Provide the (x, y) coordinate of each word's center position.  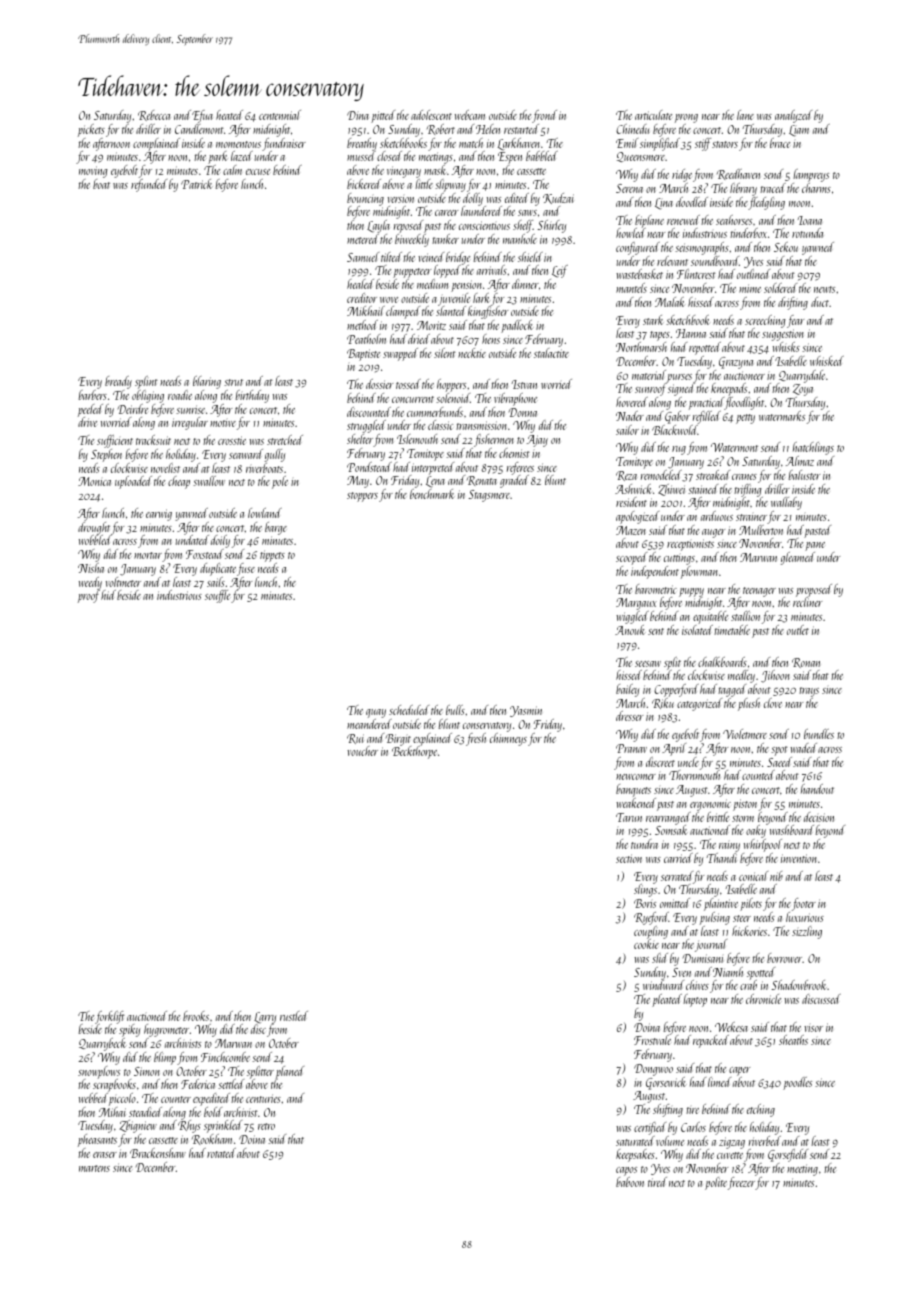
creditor (362, 298)
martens (94, 1168)
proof (89, 596)
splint (146, 382)
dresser (629, 716)
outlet (798, 630)
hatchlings (813, 448)
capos (626, 1171)
